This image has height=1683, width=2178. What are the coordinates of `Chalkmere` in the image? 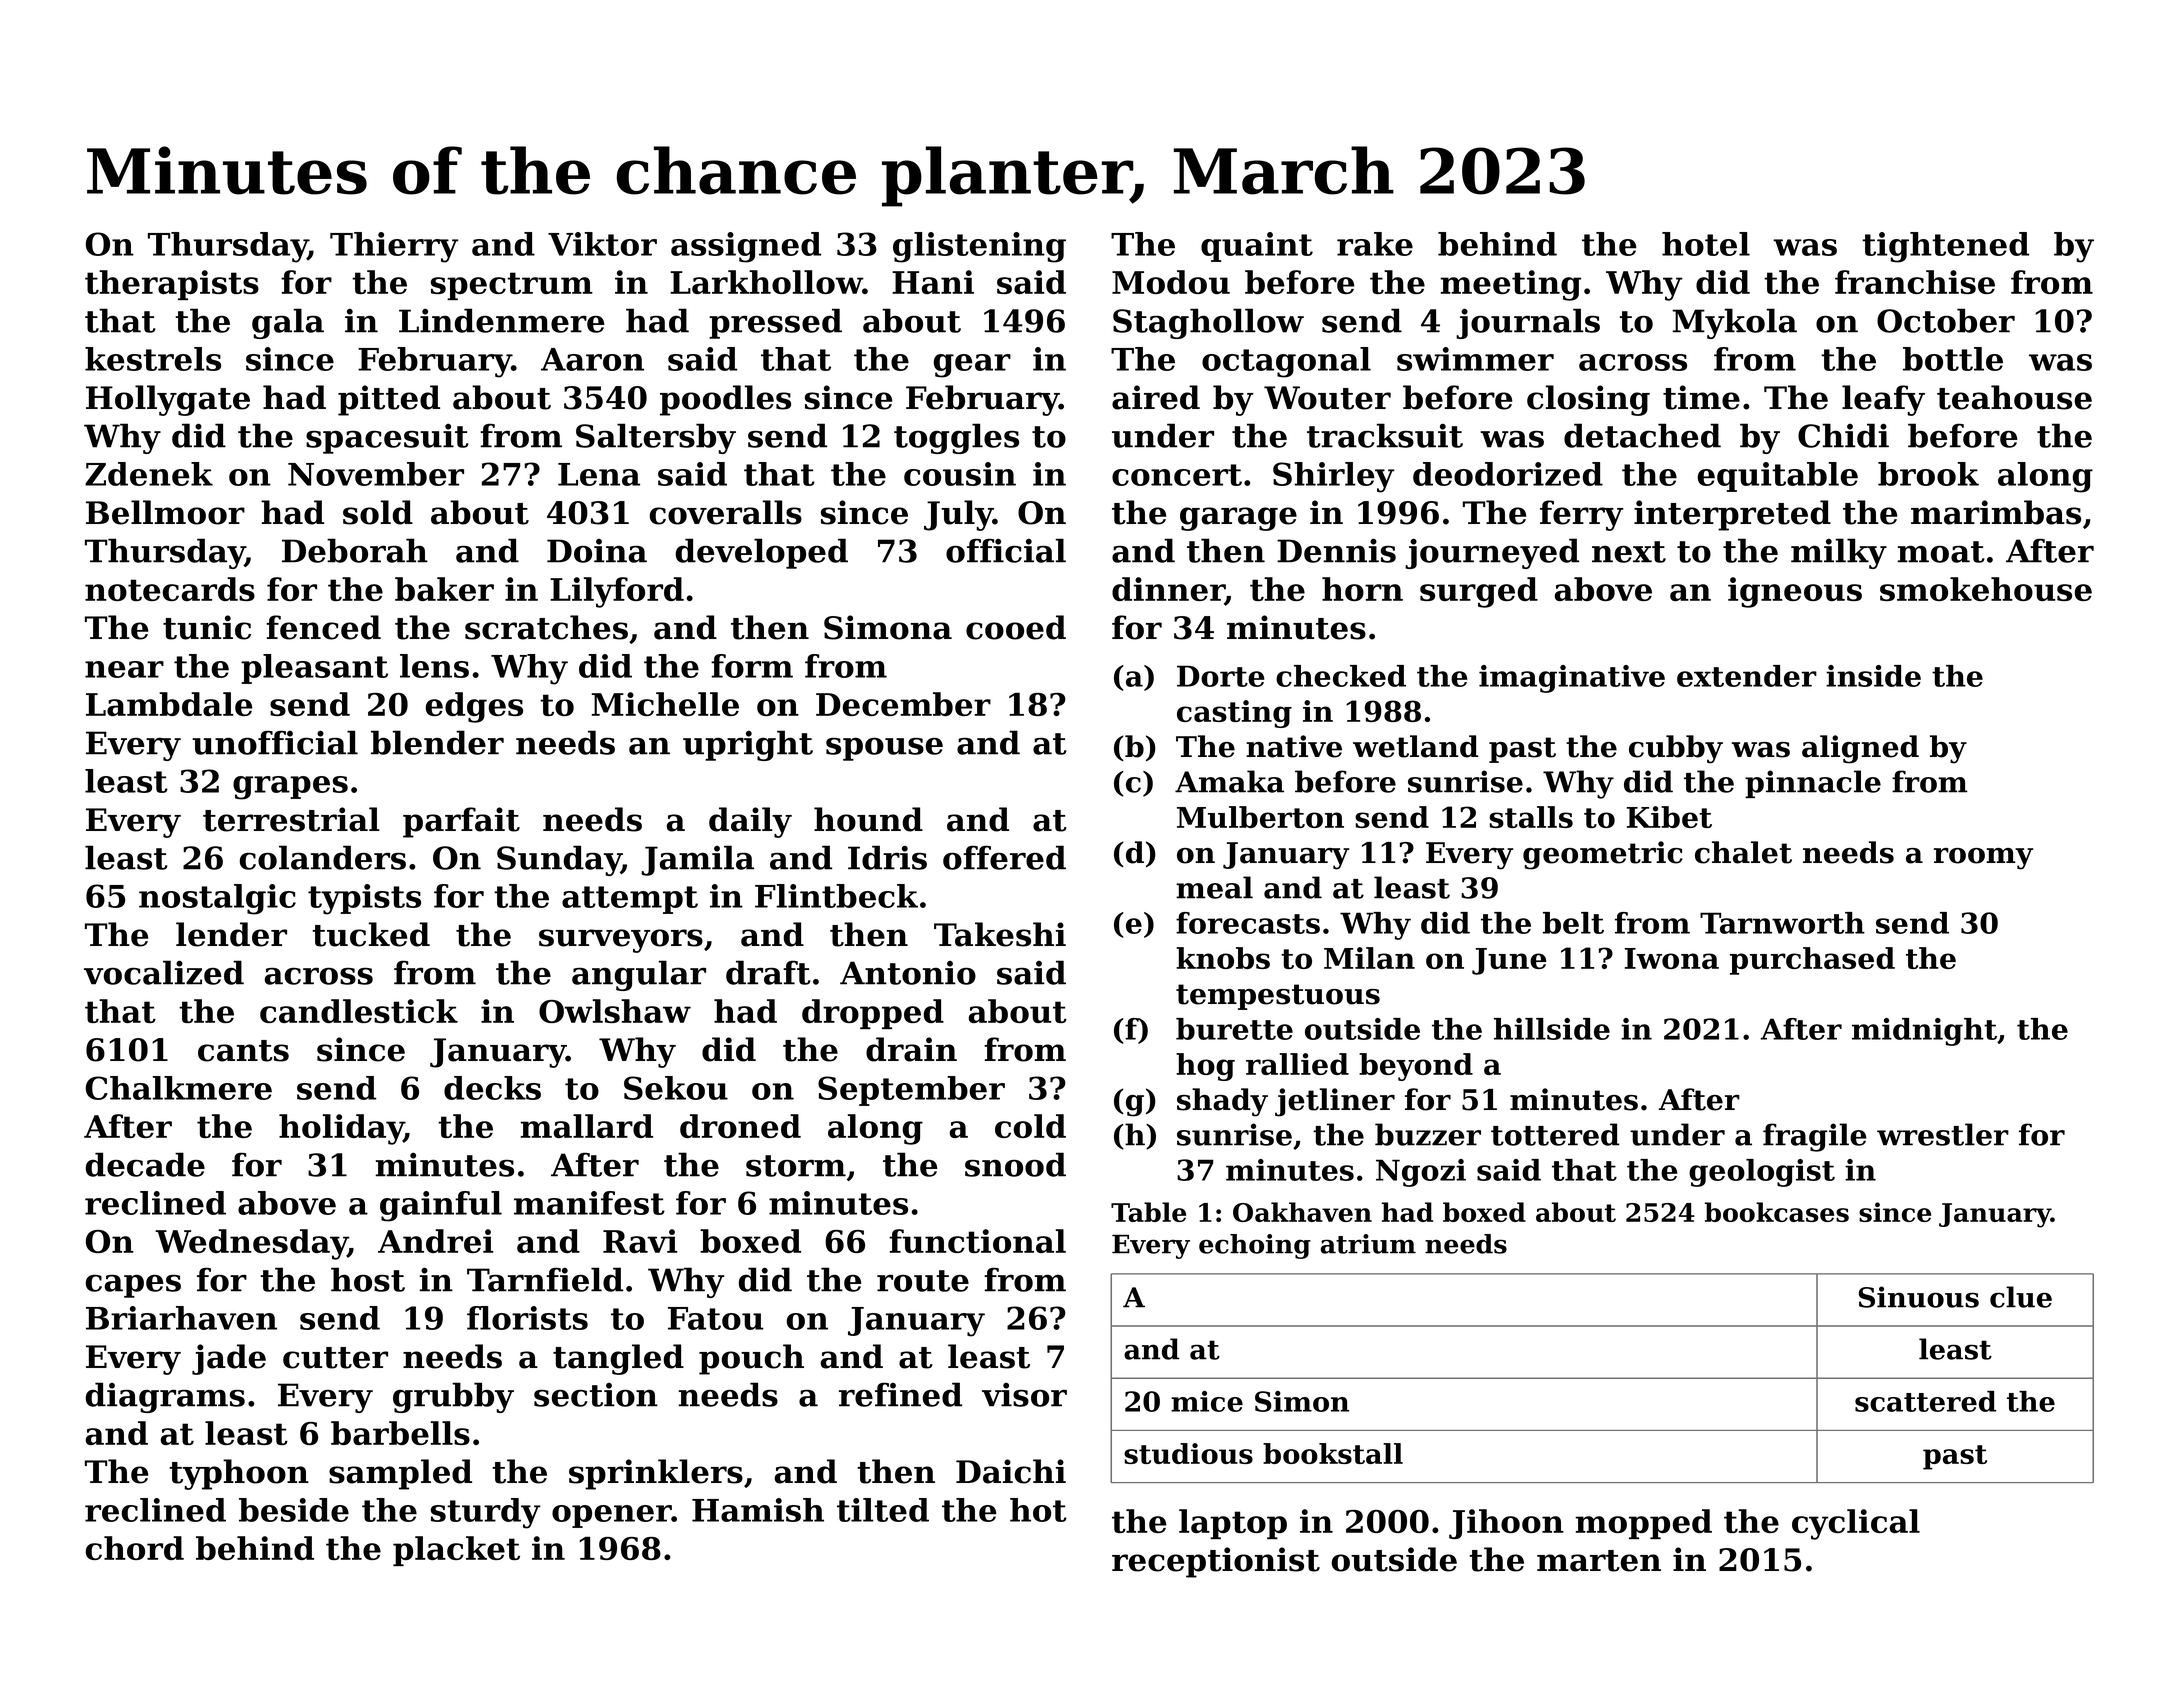 It's located at (179, 1088).
